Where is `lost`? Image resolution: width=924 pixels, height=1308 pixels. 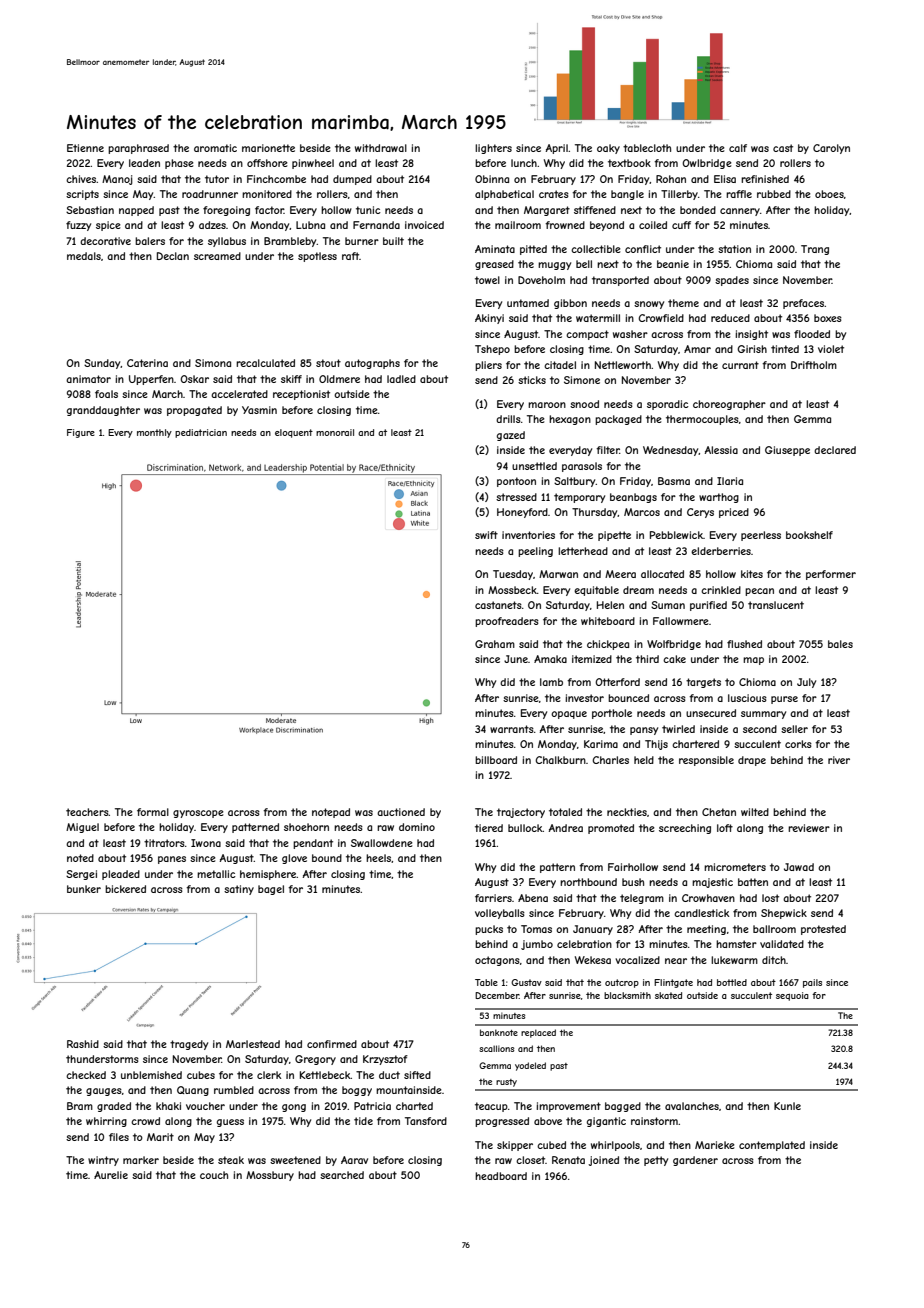
lost is located at coordinates (770, 898).
